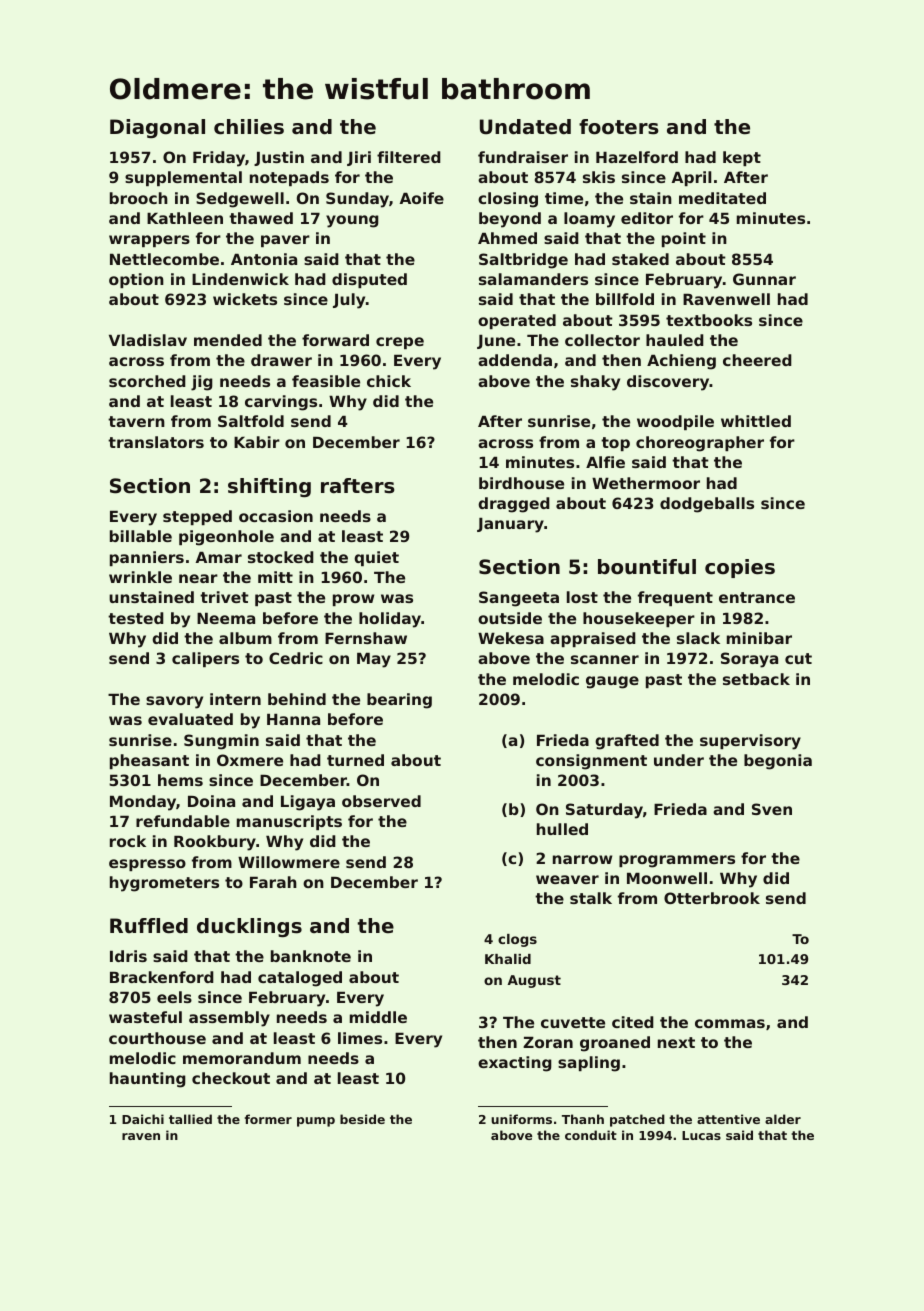 This screenshot has width=924, height=1311. What do you see at coordinates (257, 442) in the screenshot?
I see `Kabir` at bounding box center [257, 442].
